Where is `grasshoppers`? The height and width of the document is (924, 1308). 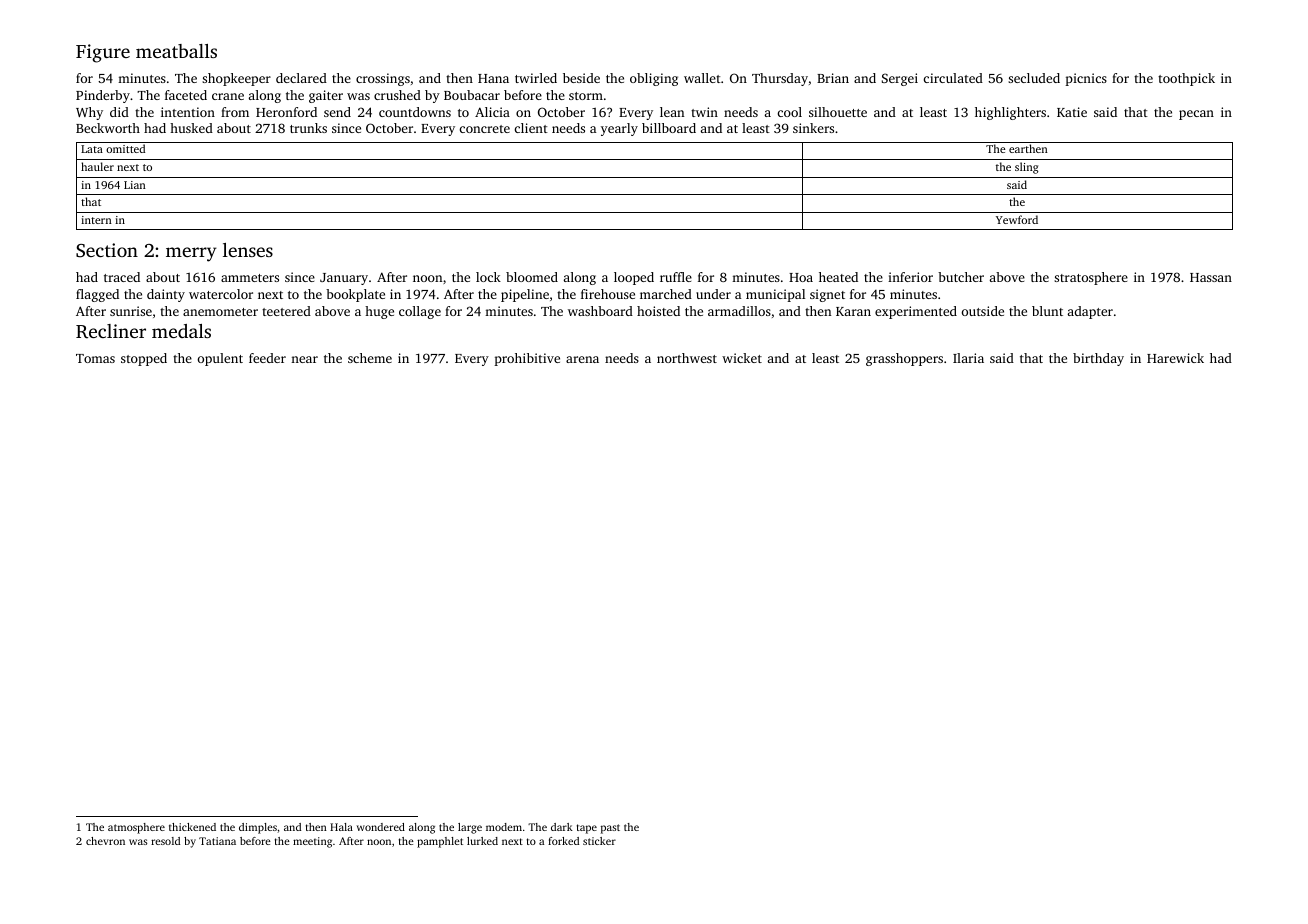 grasshoppers is located at coordinates (904, 359).
